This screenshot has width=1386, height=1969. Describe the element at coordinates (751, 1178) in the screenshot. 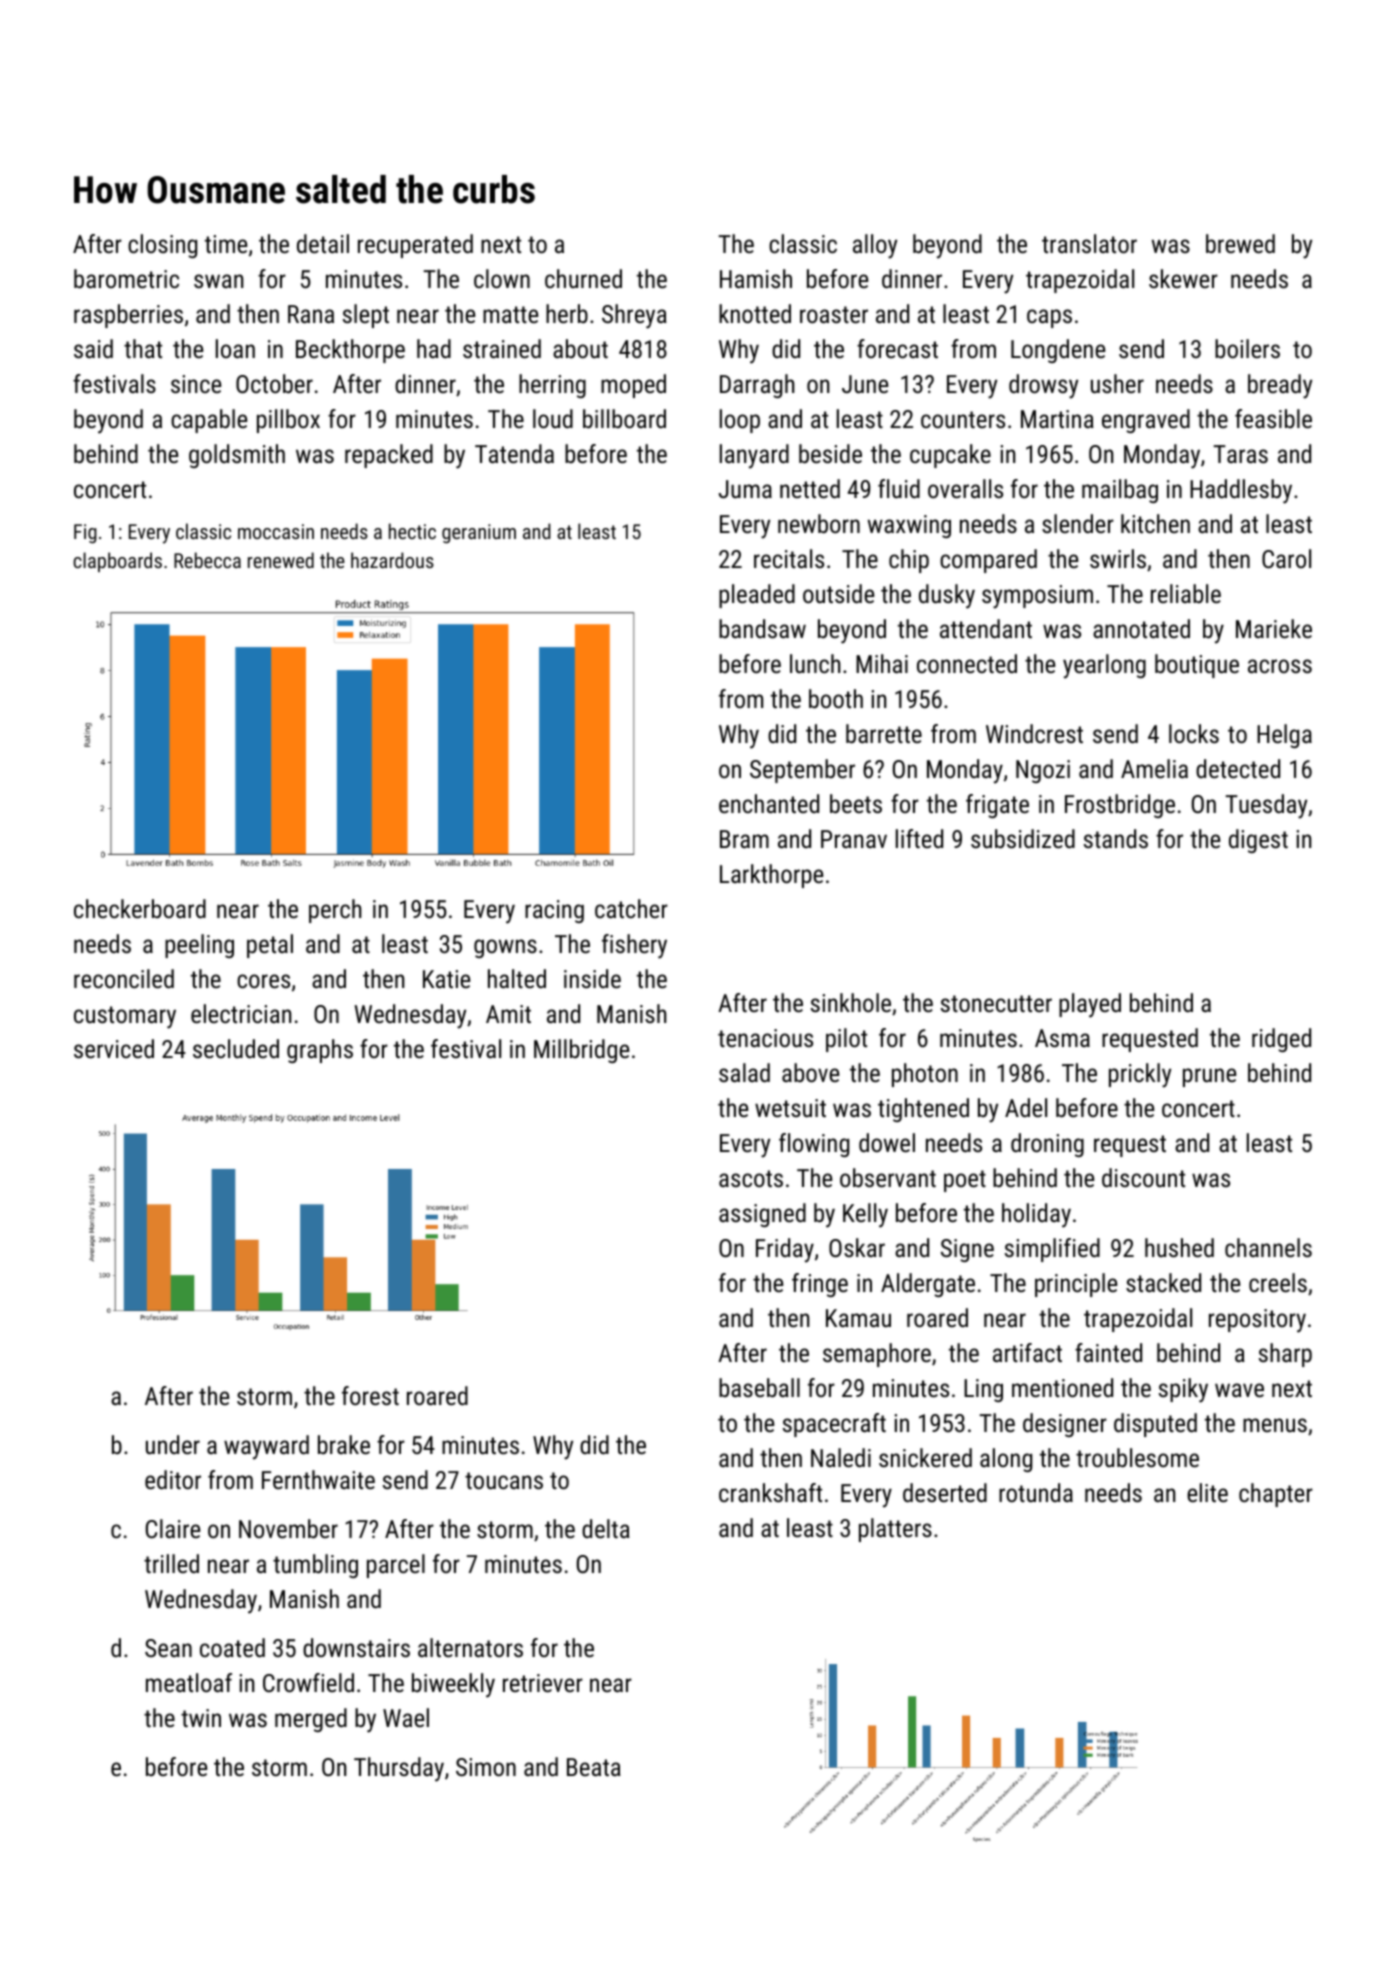

I see `ascots` at that location.
